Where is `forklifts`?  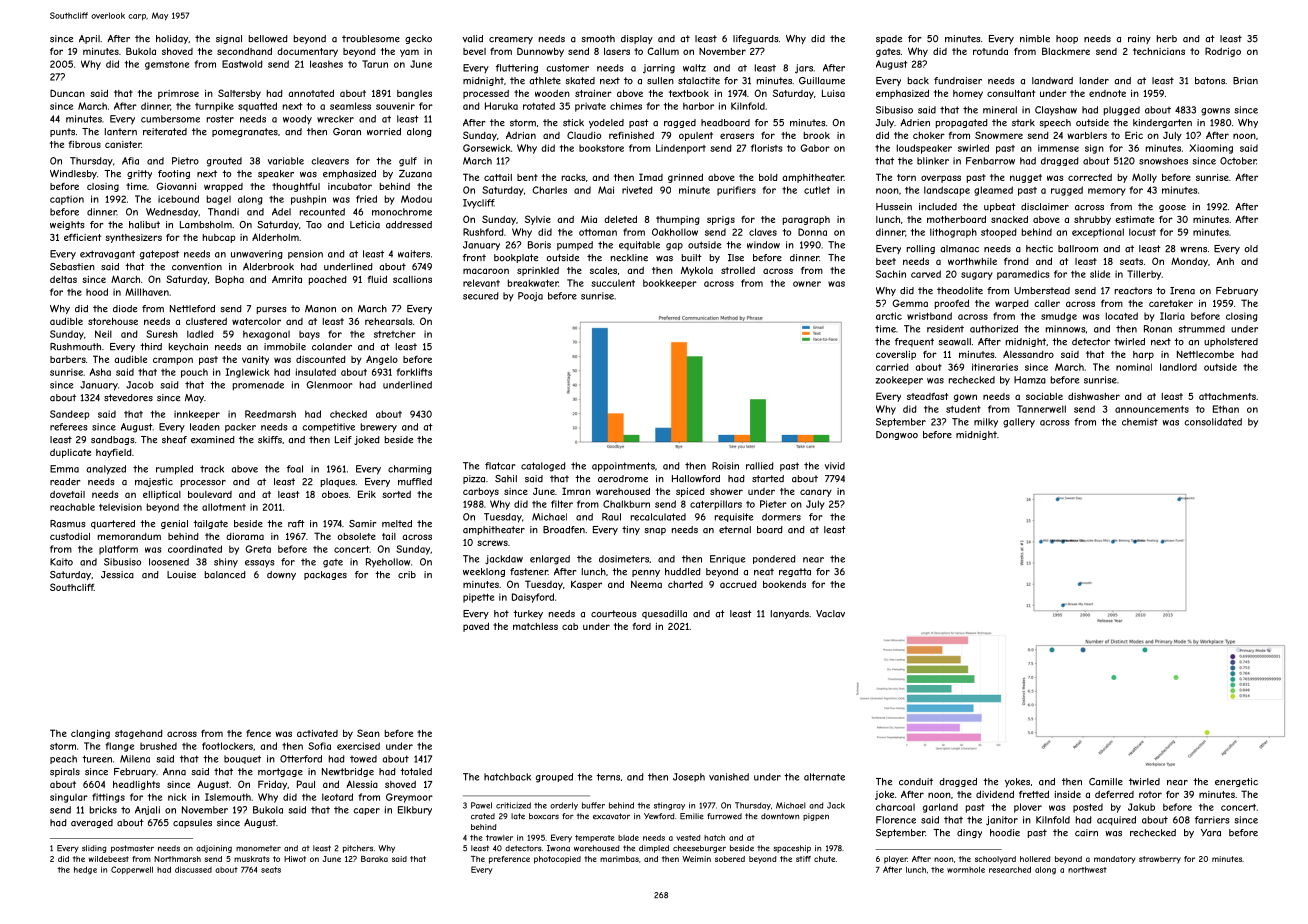
forklifts is located at coordinates (414, 372).
